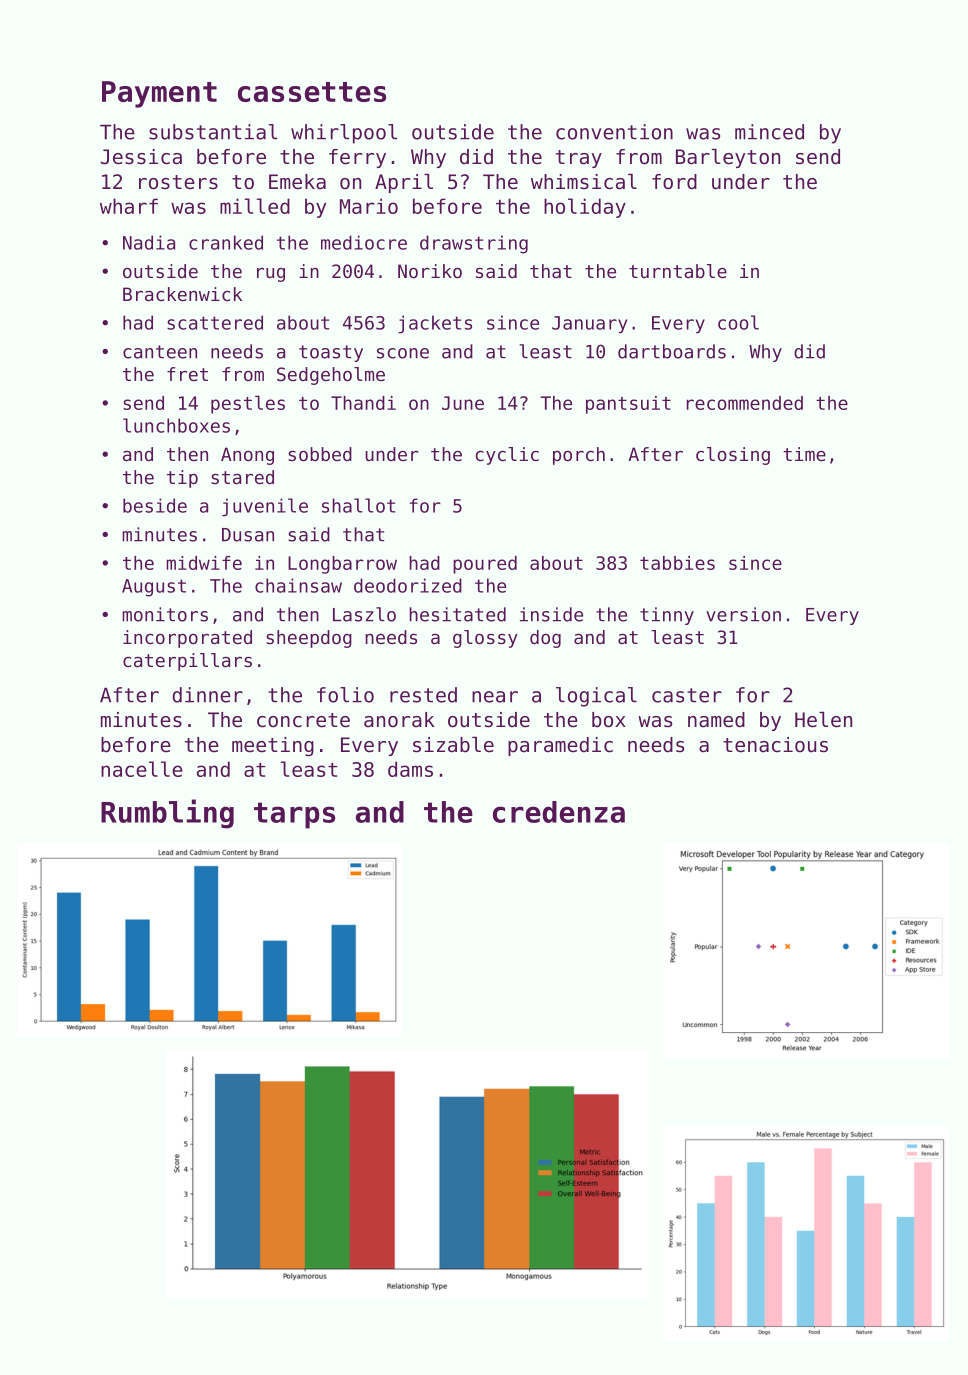  Describe the element at coordinates (265, 507) in the image. I see `juvenile` at that location.
